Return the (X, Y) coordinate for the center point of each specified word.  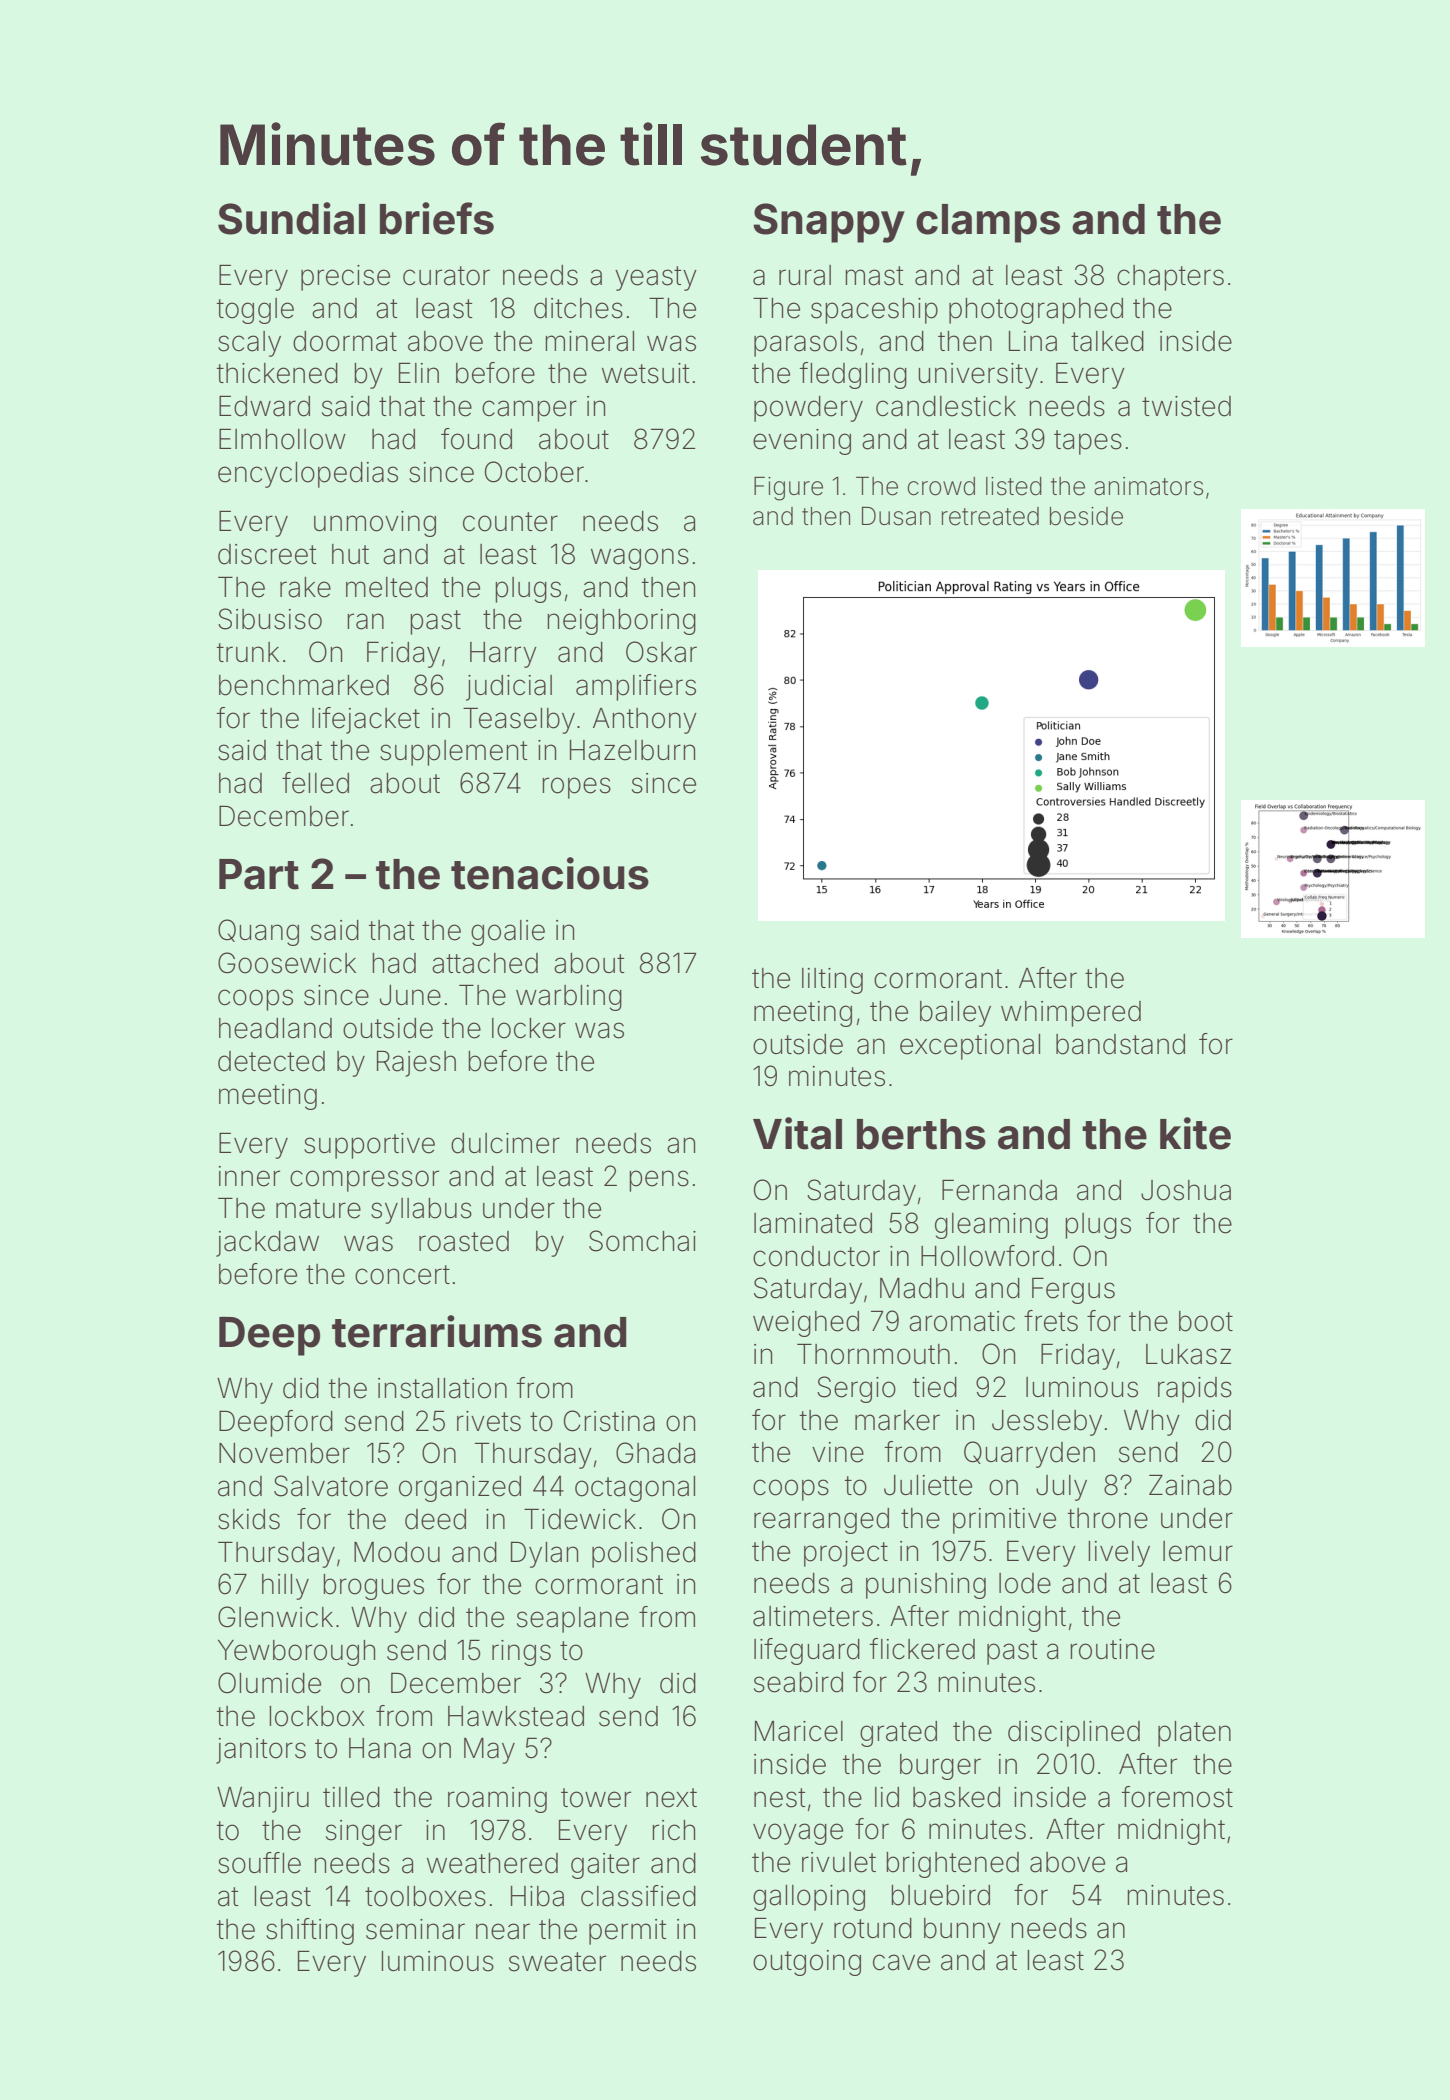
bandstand (1120, 1044)
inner (249, 1176)
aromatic (962, 1321)
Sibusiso (270, 619)
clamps (988, 223)
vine (838, 1452)
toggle (255, 311)
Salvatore (331, 1486)
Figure (788, 489)
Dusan (896, 516)
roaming (497, 1800)
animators (1148, 486)
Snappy (829, 223)
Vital (797, 1133)
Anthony (645, 721)
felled (315, 783)
